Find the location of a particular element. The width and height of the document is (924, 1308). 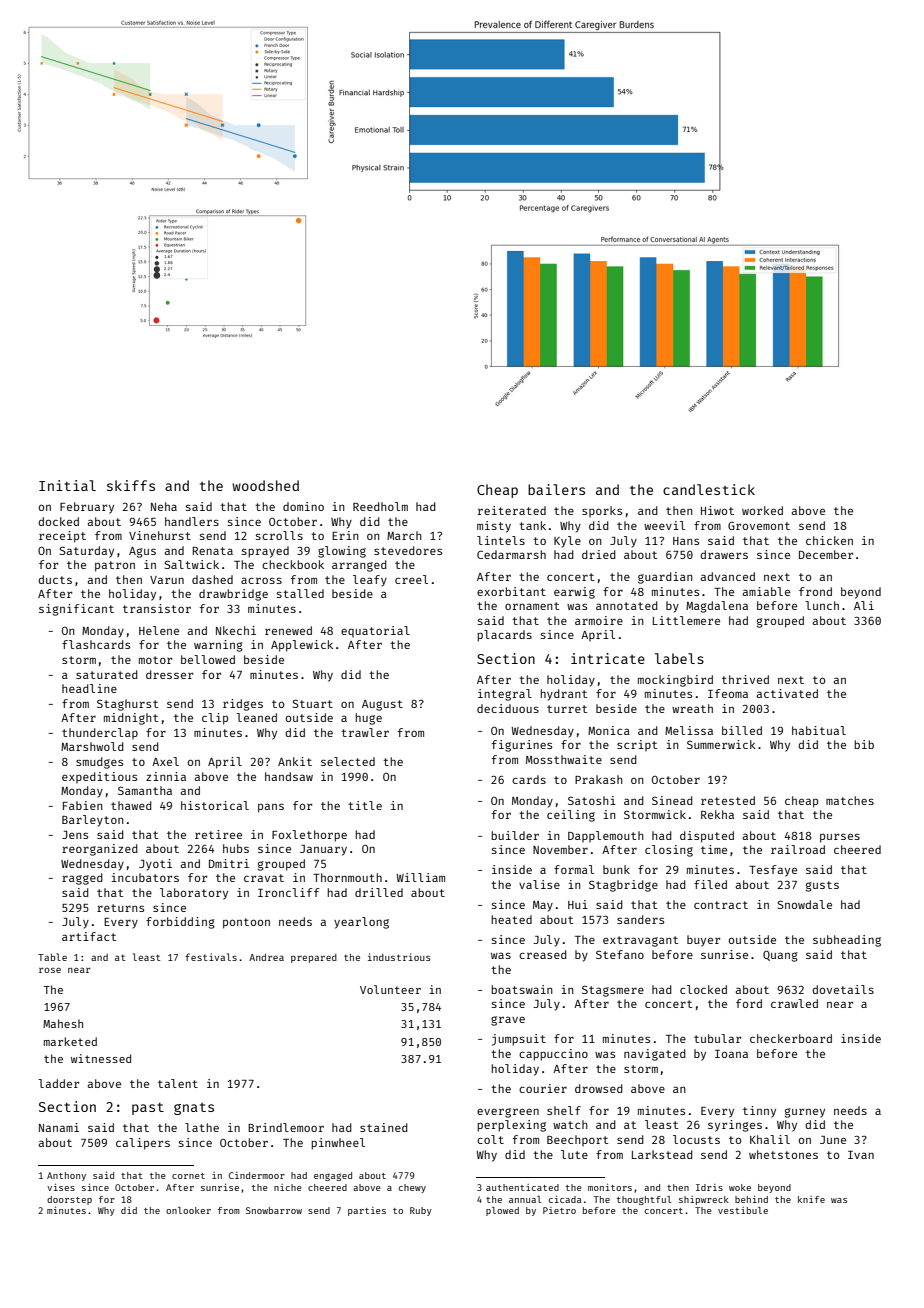

drowsed is located at coordinates (599, 1088).
